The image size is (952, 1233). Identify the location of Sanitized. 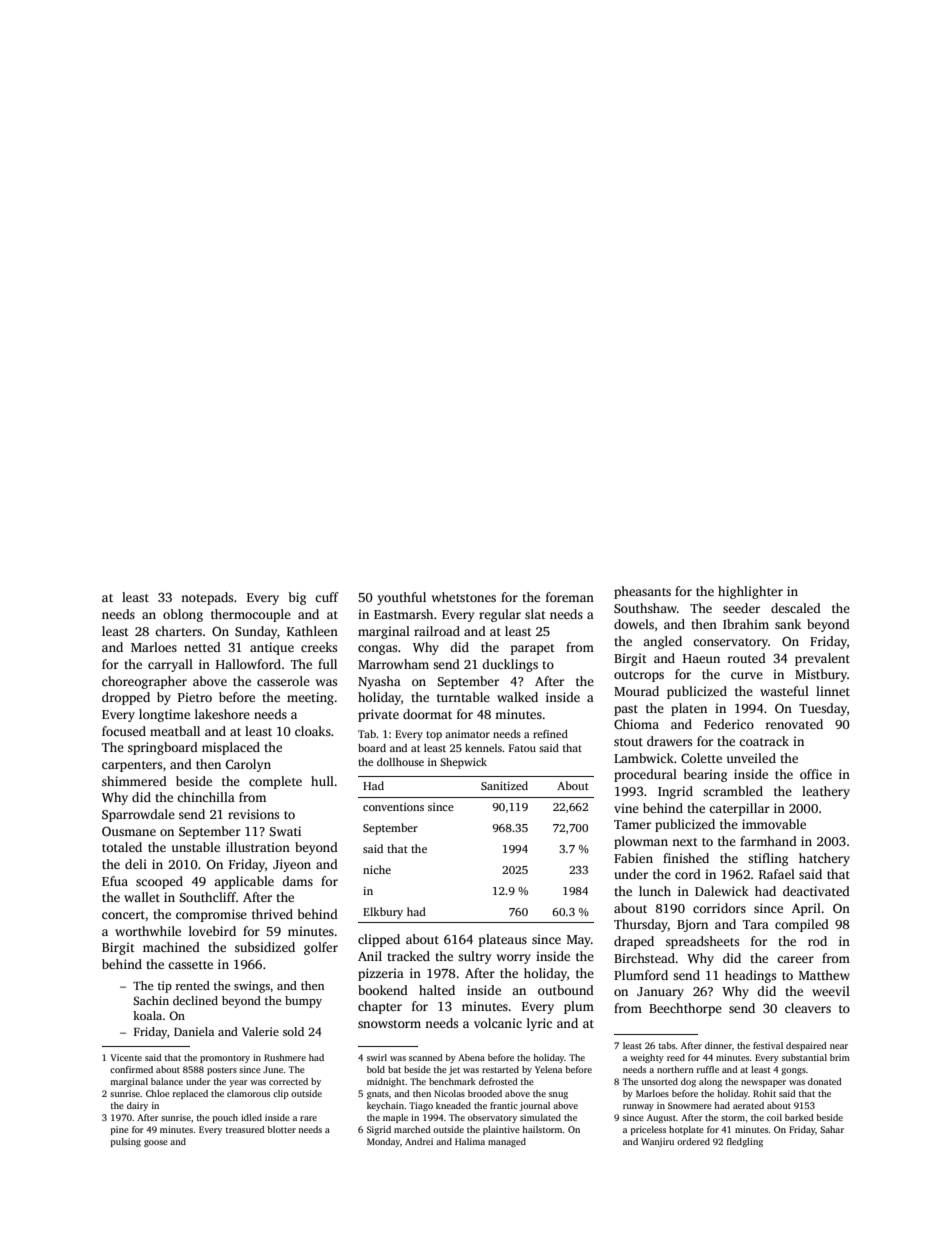
(504, 785).
